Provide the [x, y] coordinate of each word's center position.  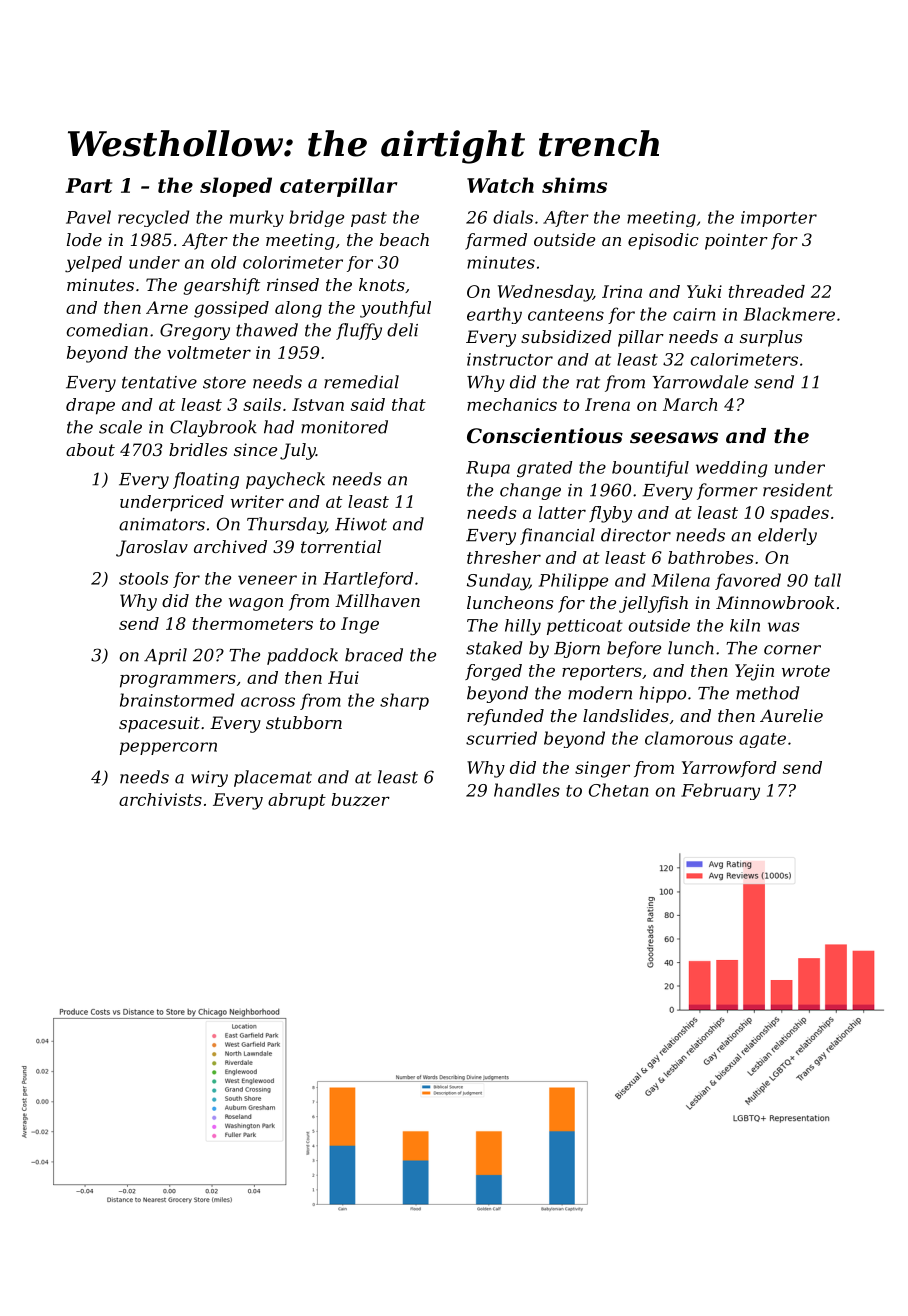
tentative [159, 382]
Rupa [488, 469]
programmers [178, 681]
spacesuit [159, 724]
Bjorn [577, 650]
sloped [236, 187]
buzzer [361, 799]
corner [792, 650]
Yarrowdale [700, 382]
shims [574, 185]
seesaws [674, 438]
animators [162, 524]
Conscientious [545, 436]
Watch [500, 185]
